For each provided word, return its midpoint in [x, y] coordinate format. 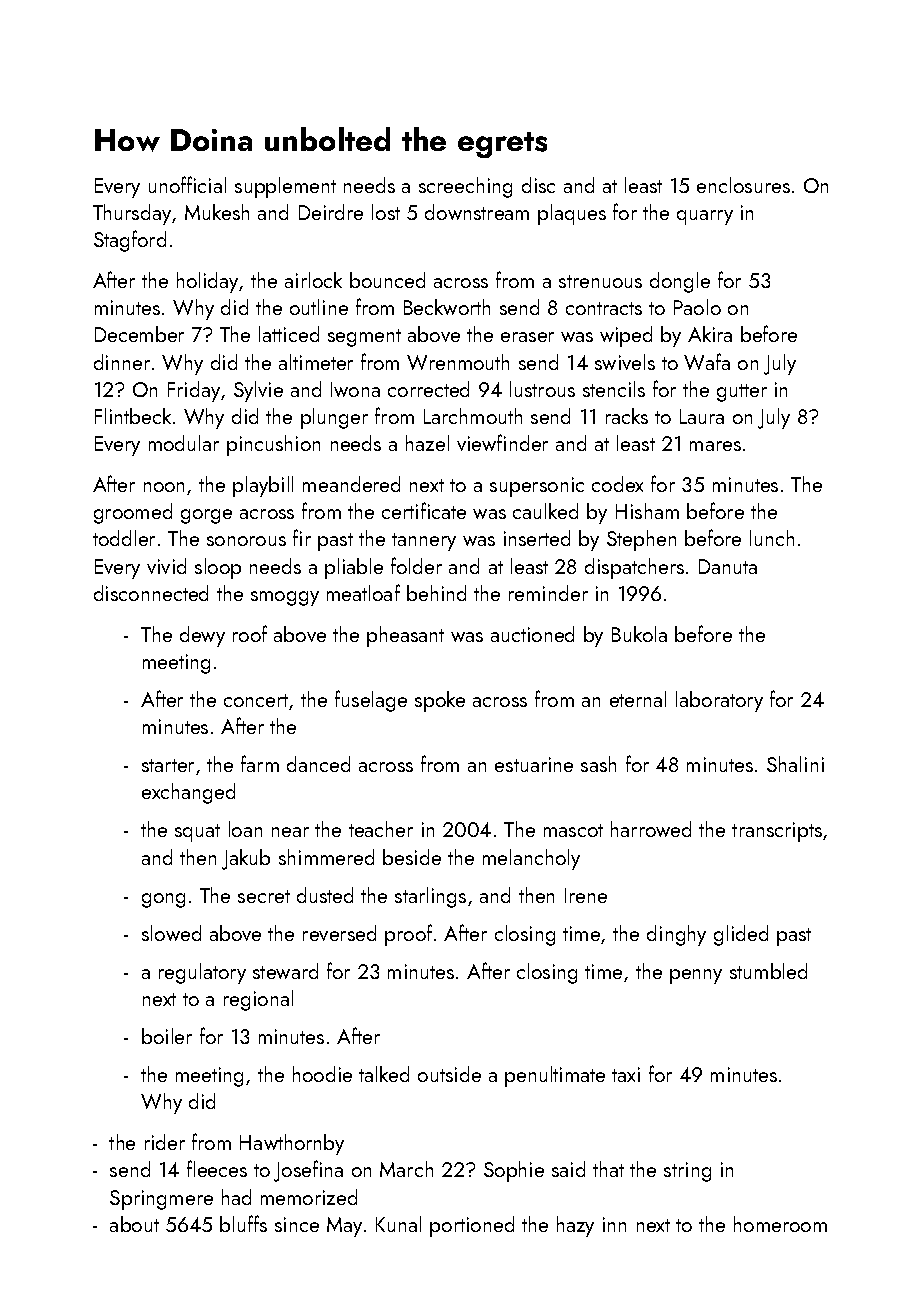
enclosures [743, 185]
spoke [440, 701]
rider [165, 1142]
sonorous [246, 541]
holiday [208, 282]
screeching [465, 187]
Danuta [728, 566]
